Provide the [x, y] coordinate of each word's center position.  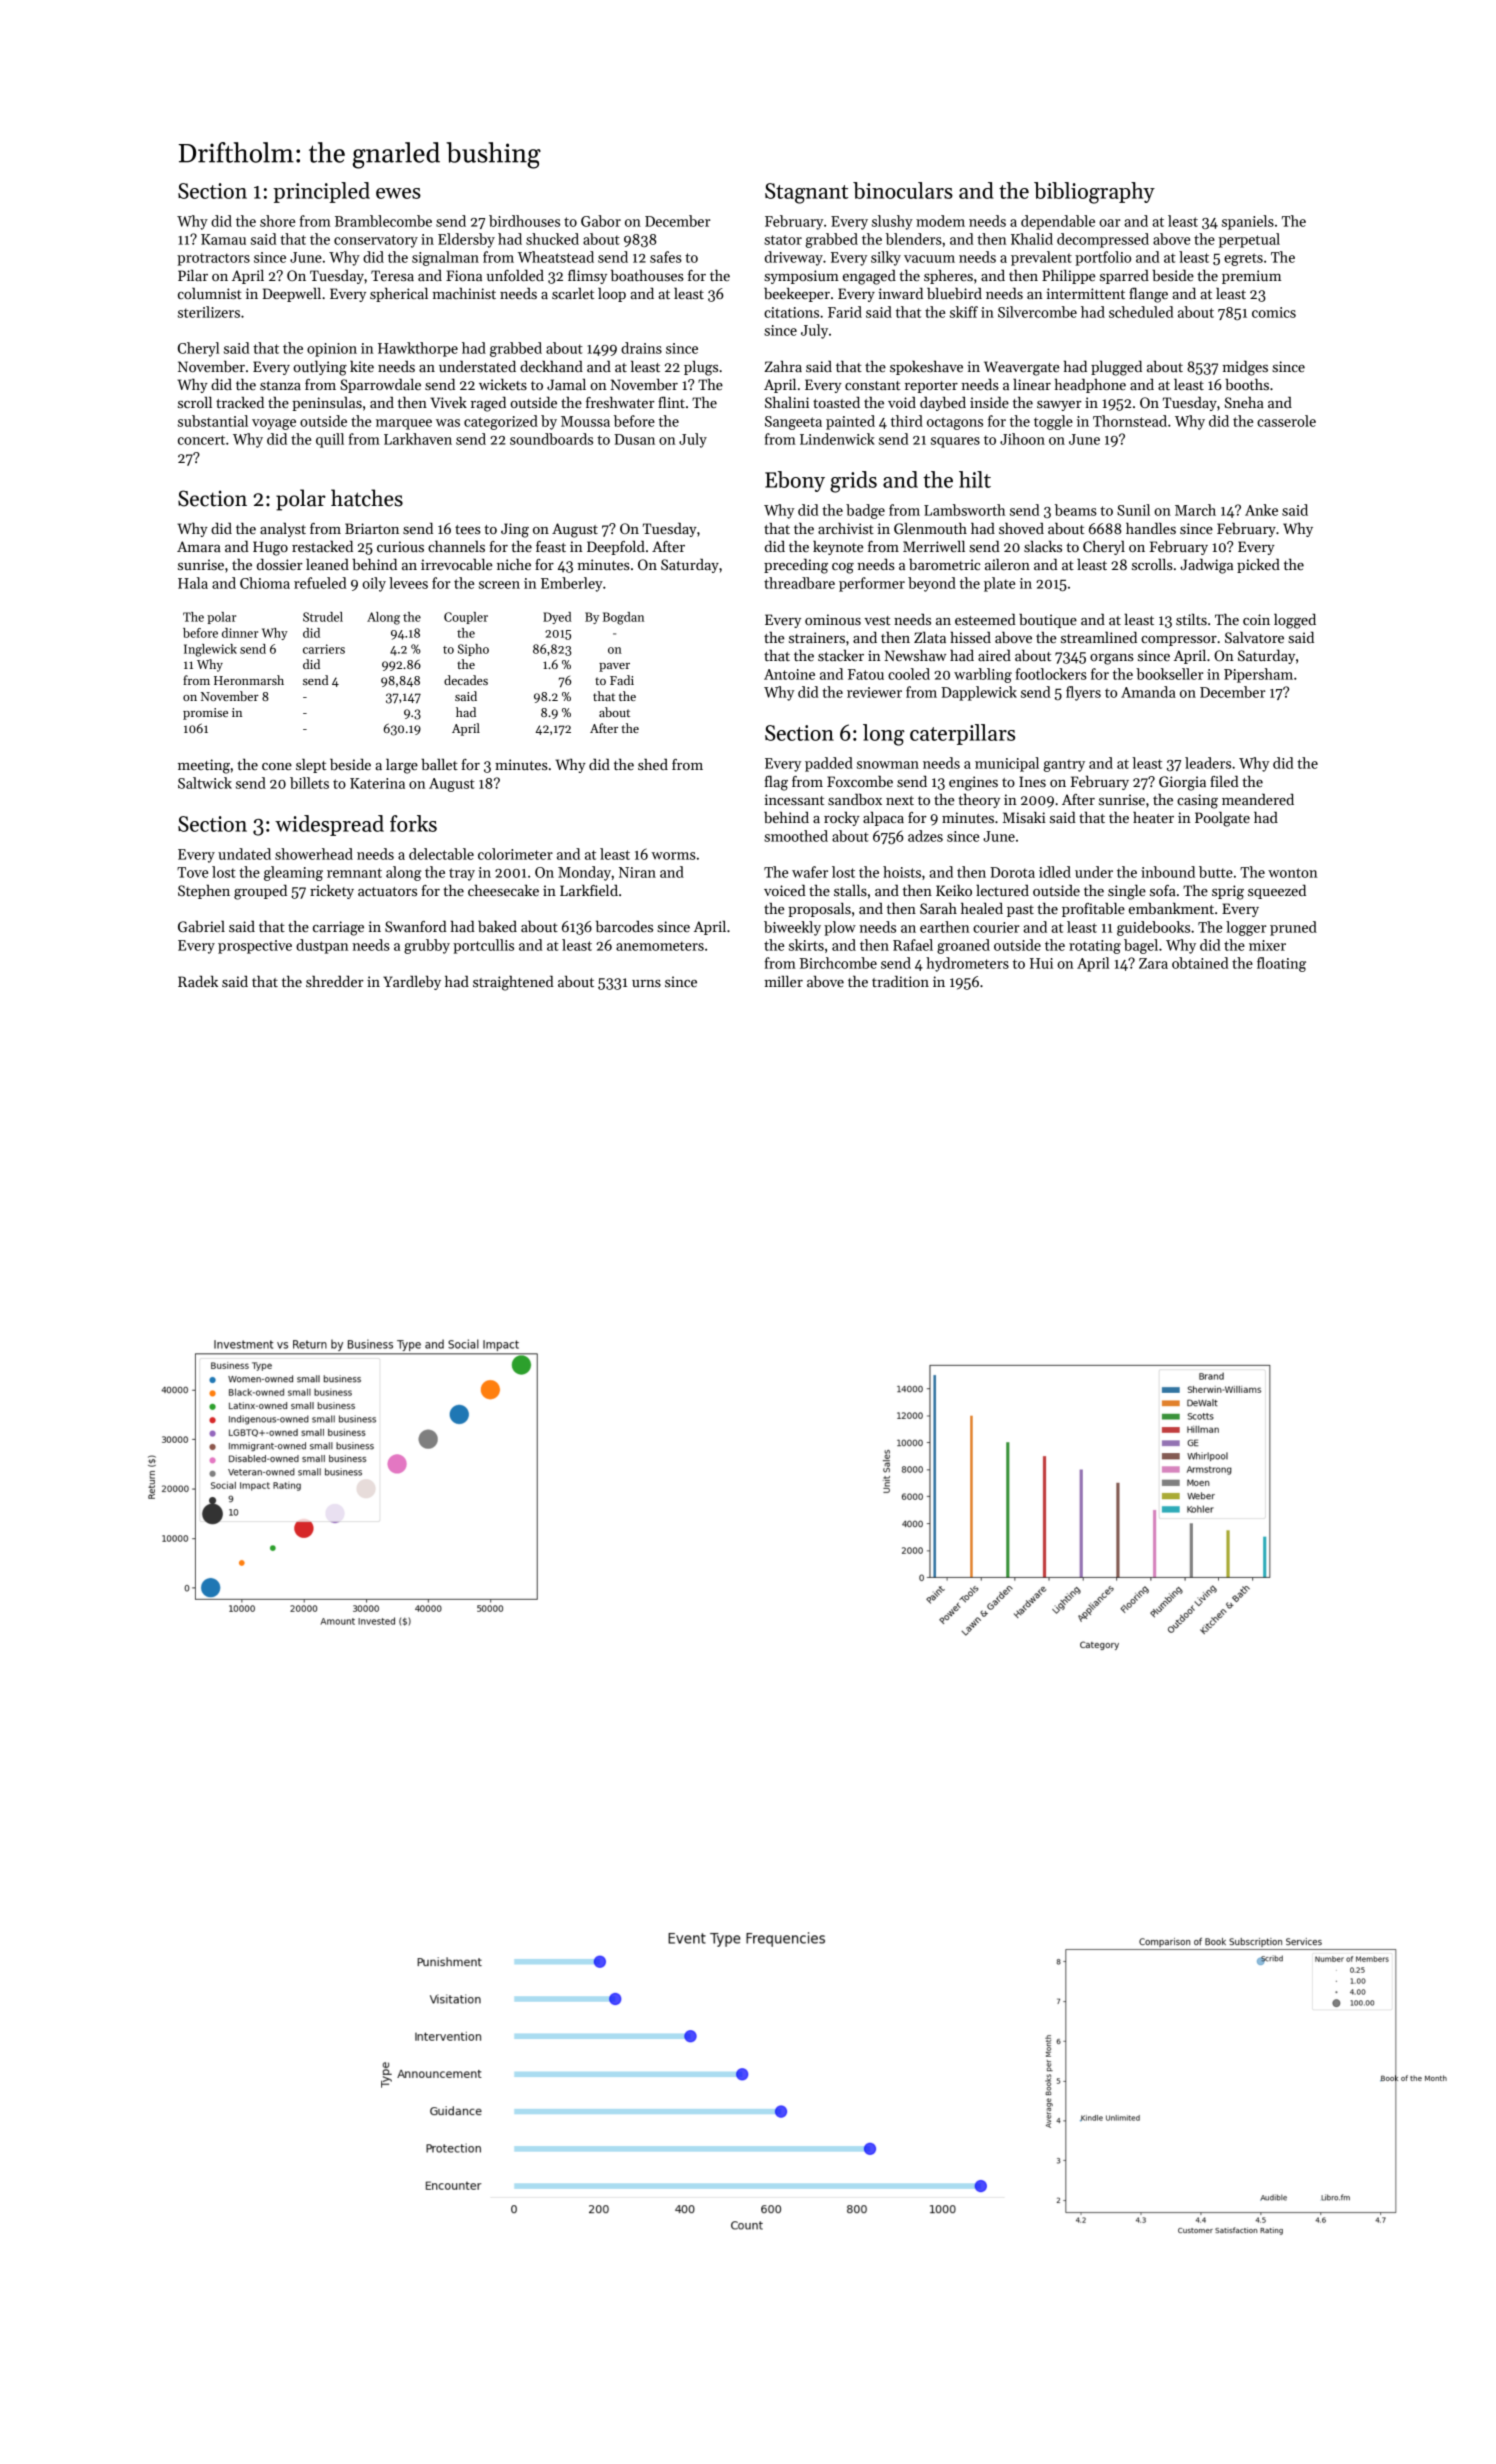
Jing [515, 530]
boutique [1048, 621]
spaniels [1248, 222]
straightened [513, 983]
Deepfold [616, 548]
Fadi [622, 680]
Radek [198, 981]
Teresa [392, 275]
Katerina [377, 783]
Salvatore [1254, 637]
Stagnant [806, 193]
